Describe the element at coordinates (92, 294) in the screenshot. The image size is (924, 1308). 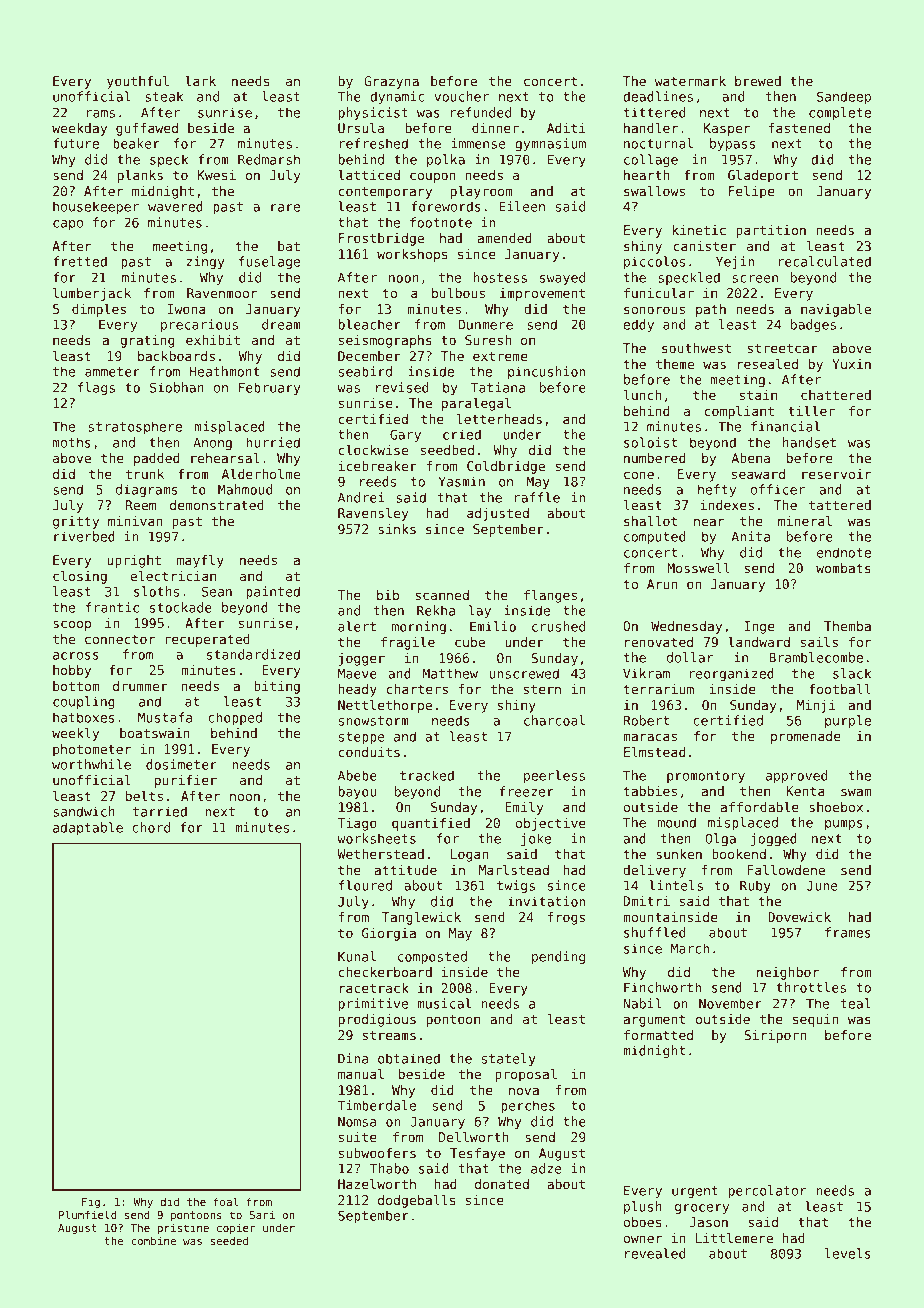
I see `lumberjack` at that location.
